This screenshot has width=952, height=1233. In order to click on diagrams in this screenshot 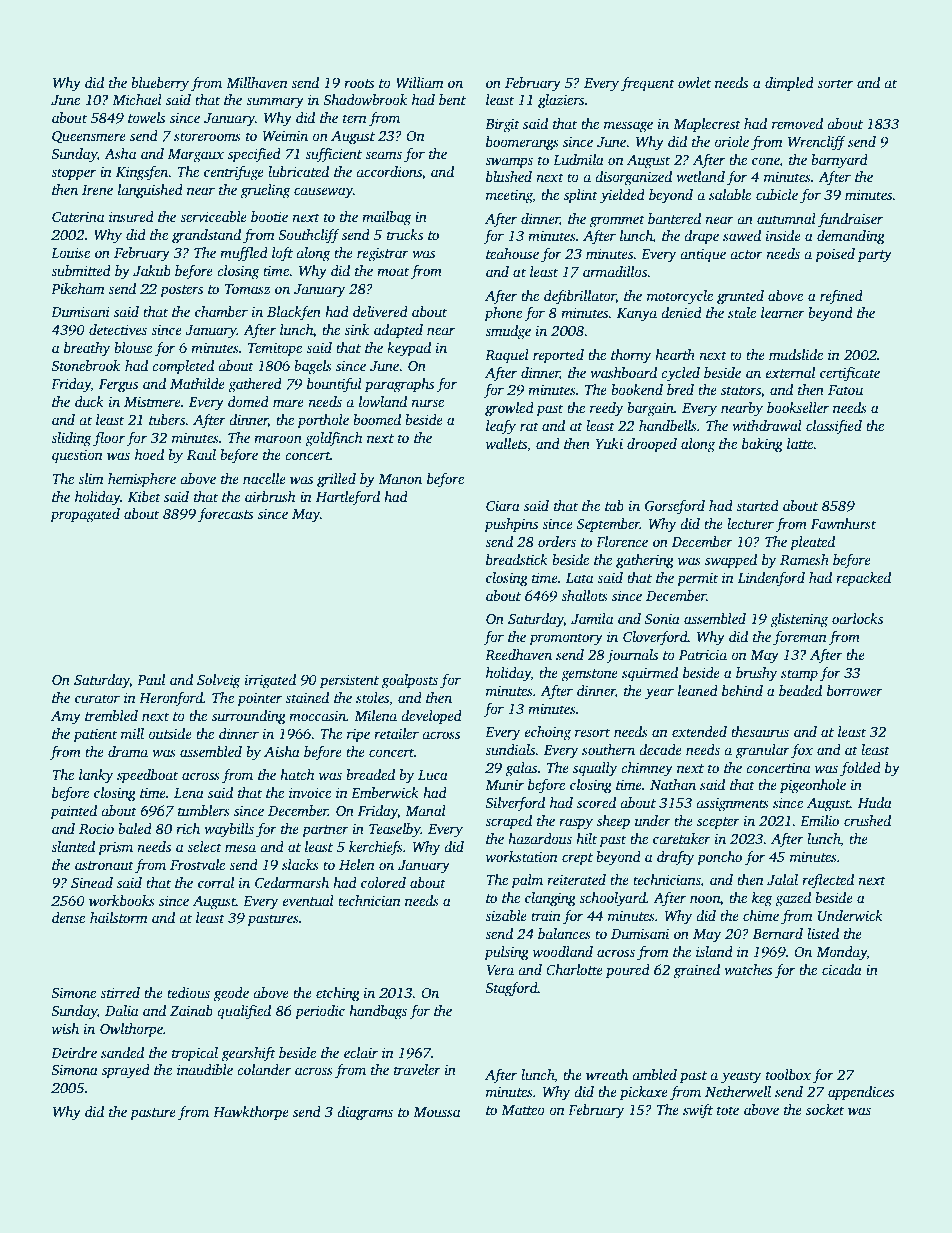, I will do `click(365, 1113)`.
